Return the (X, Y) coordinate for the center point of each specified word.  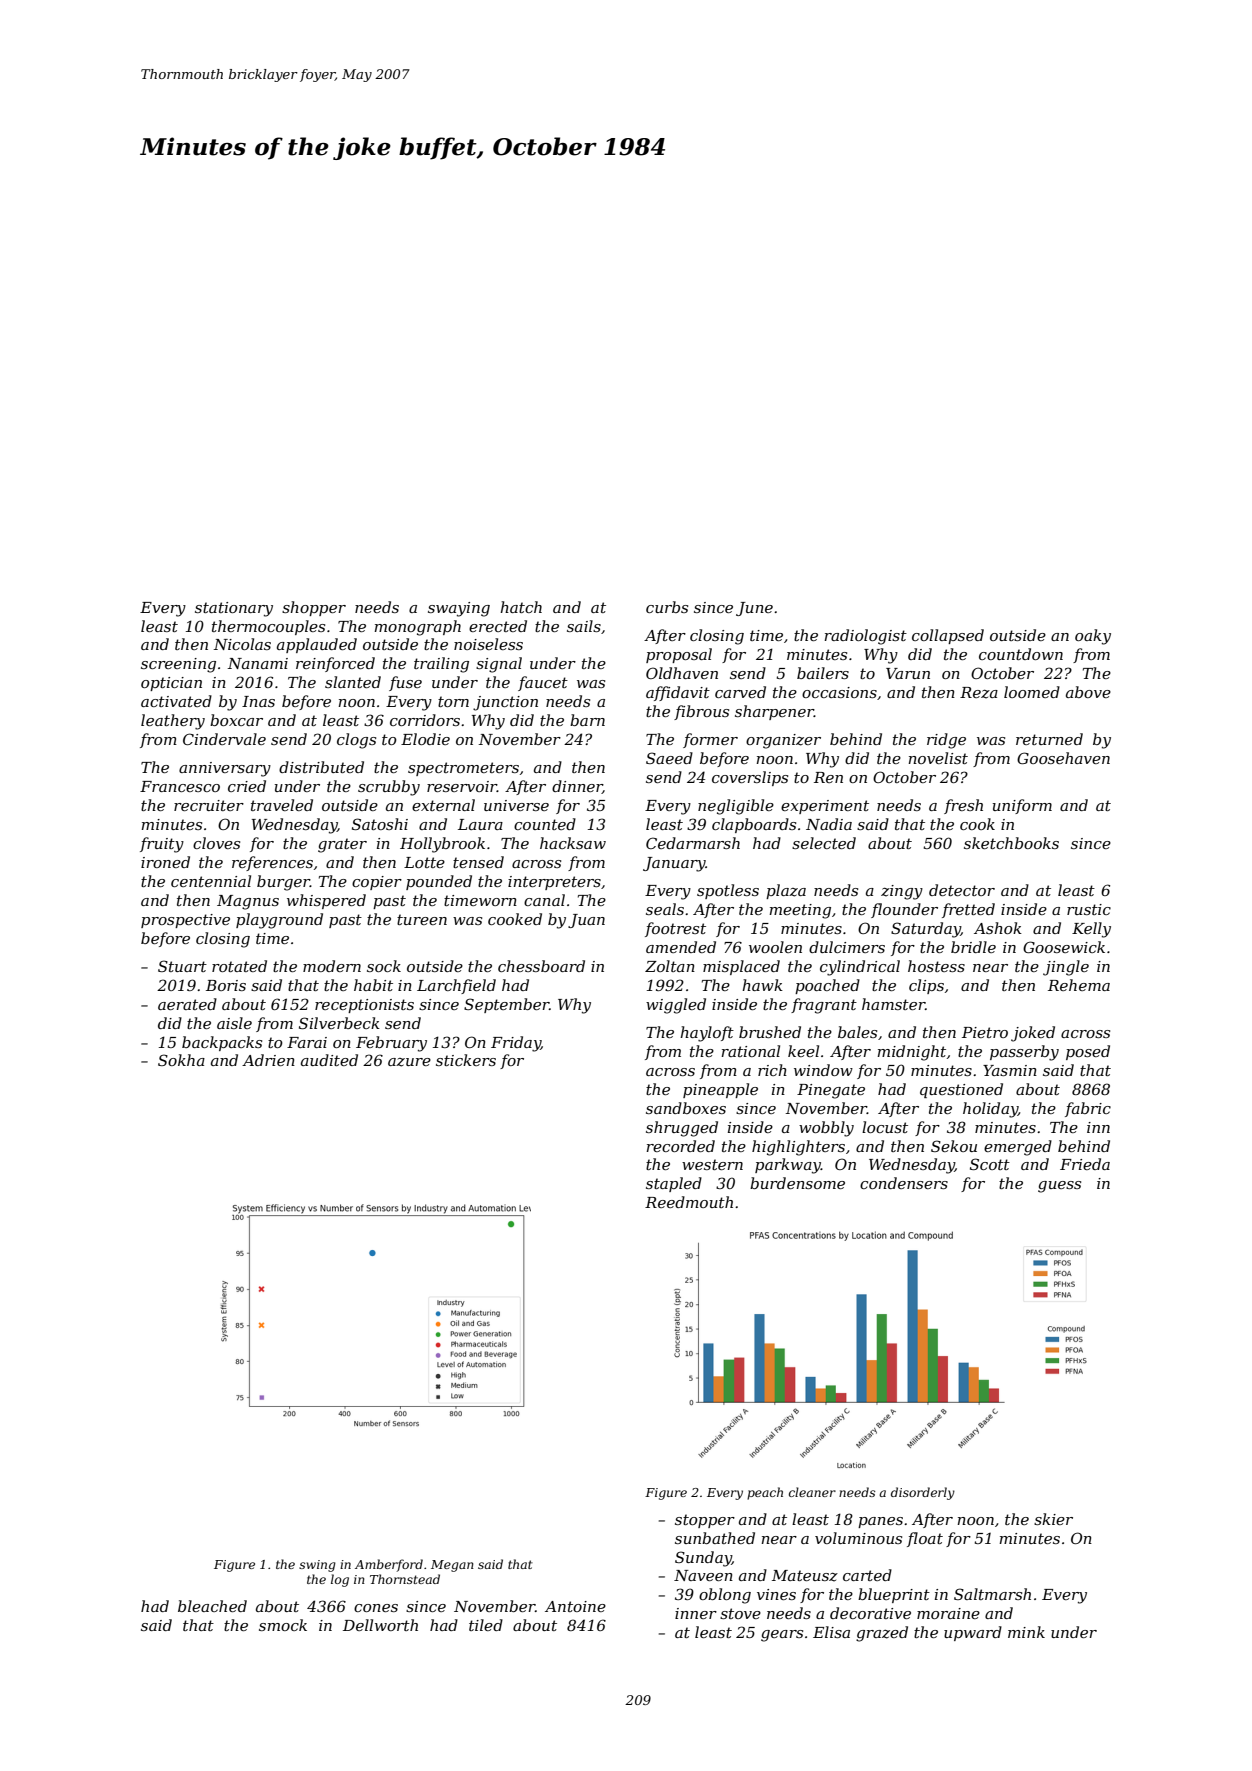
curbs (667, 607)
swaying (459, 609)
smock (283, 1625)
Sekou (954, 1146)
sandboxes (686, 1108)
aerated (187, 1004)
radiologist (865, 637)
